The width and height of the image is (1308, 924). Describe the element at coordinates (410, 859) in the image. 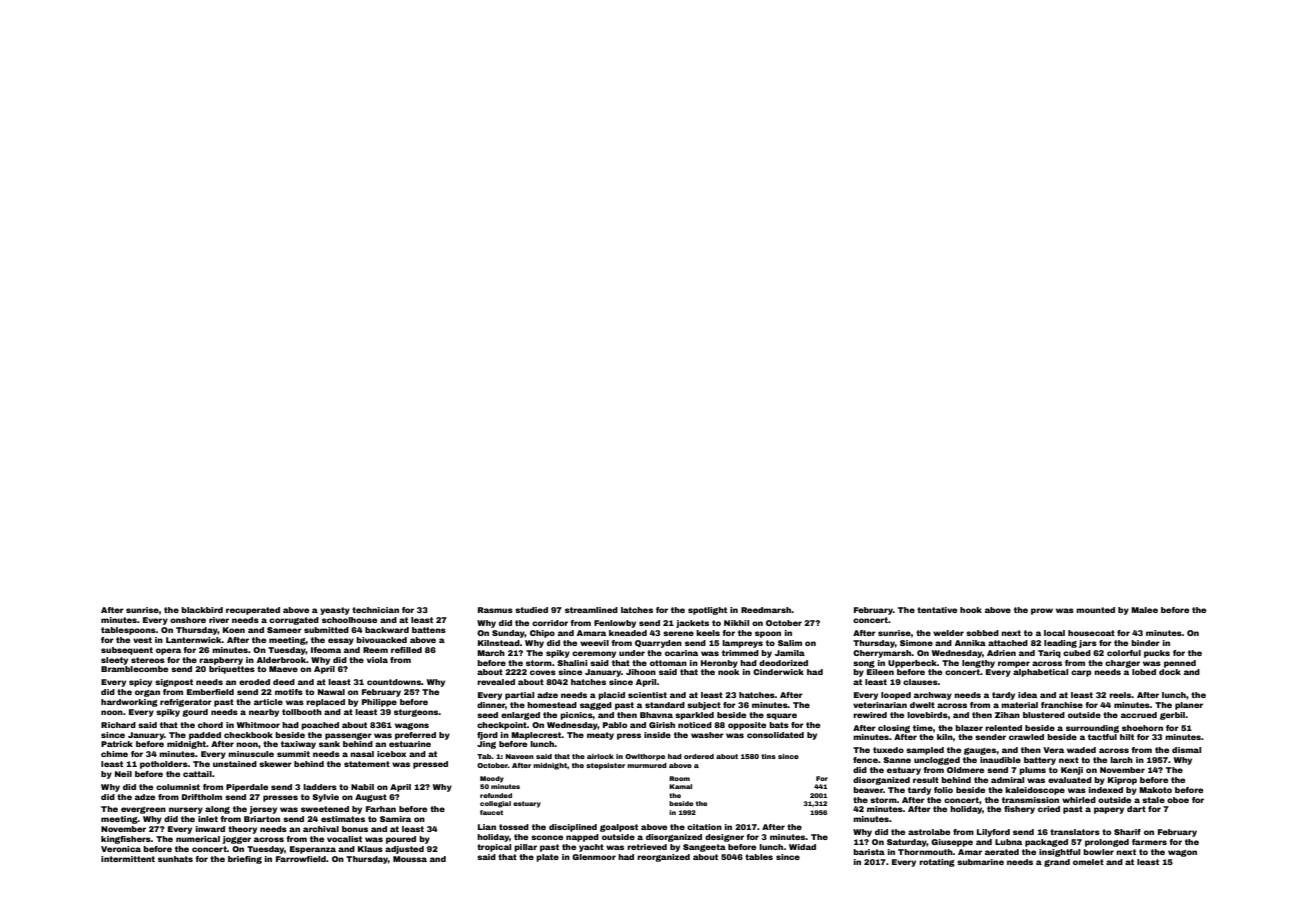

I see `Moussa` at that location.
